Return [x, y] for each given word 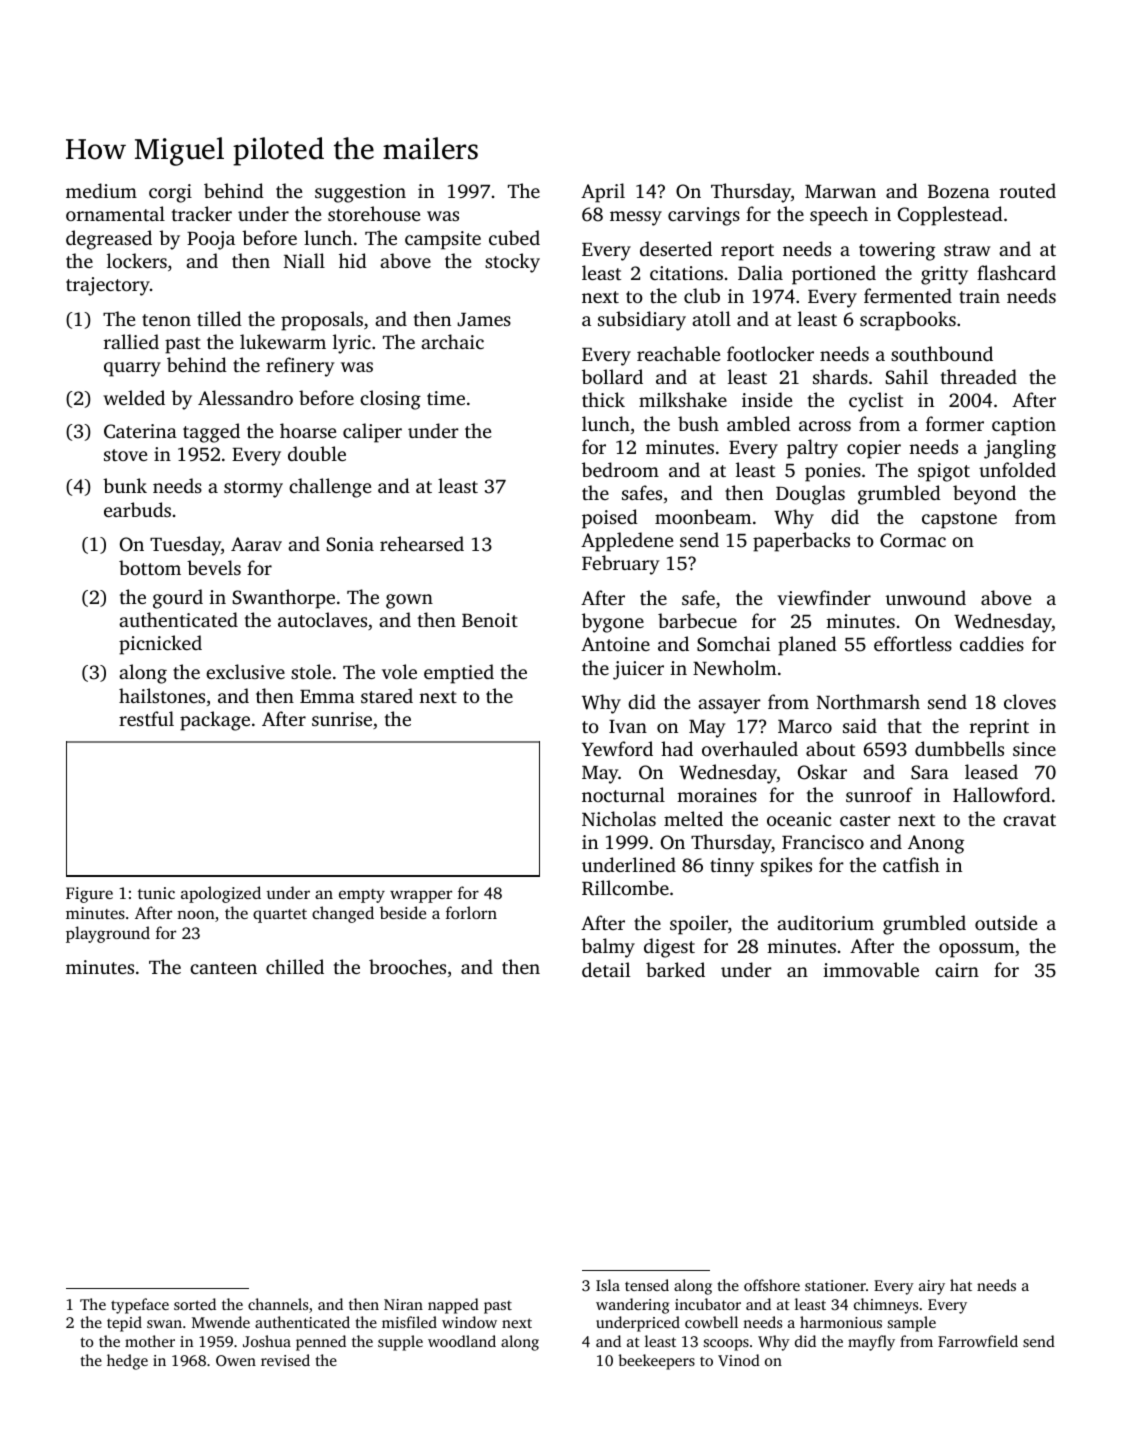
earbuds [137, 509]
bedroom [620, 469]
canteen [223, 968]
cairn [957, 970]
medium [101, 190]
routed [1028, 190]
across [825, 426]
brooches [407, 966]
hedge [127, 1362]
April [603, 193]
